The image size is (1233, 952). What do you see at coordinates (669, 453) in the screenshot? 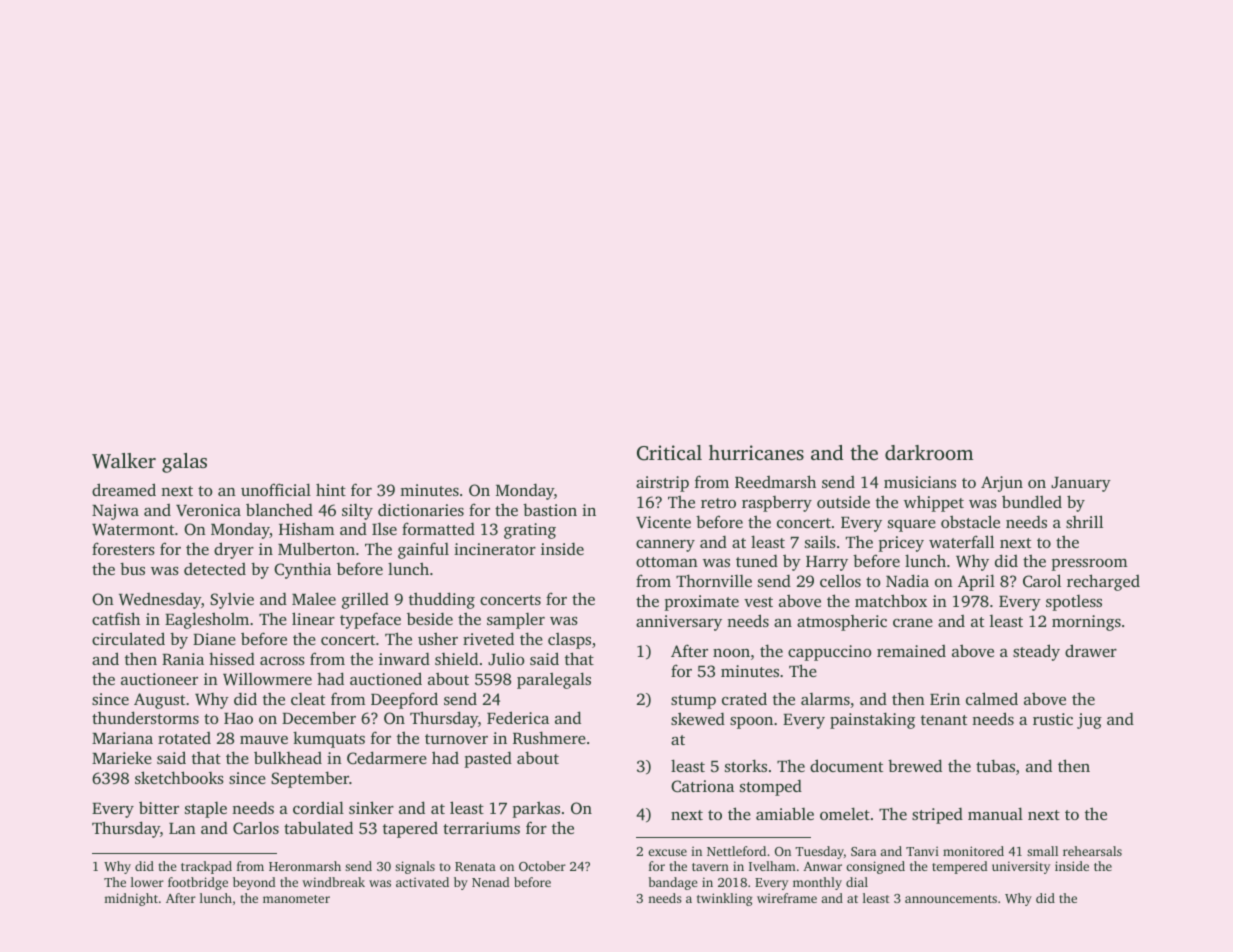
I see `Critical` at bounding box center [669, 453].
